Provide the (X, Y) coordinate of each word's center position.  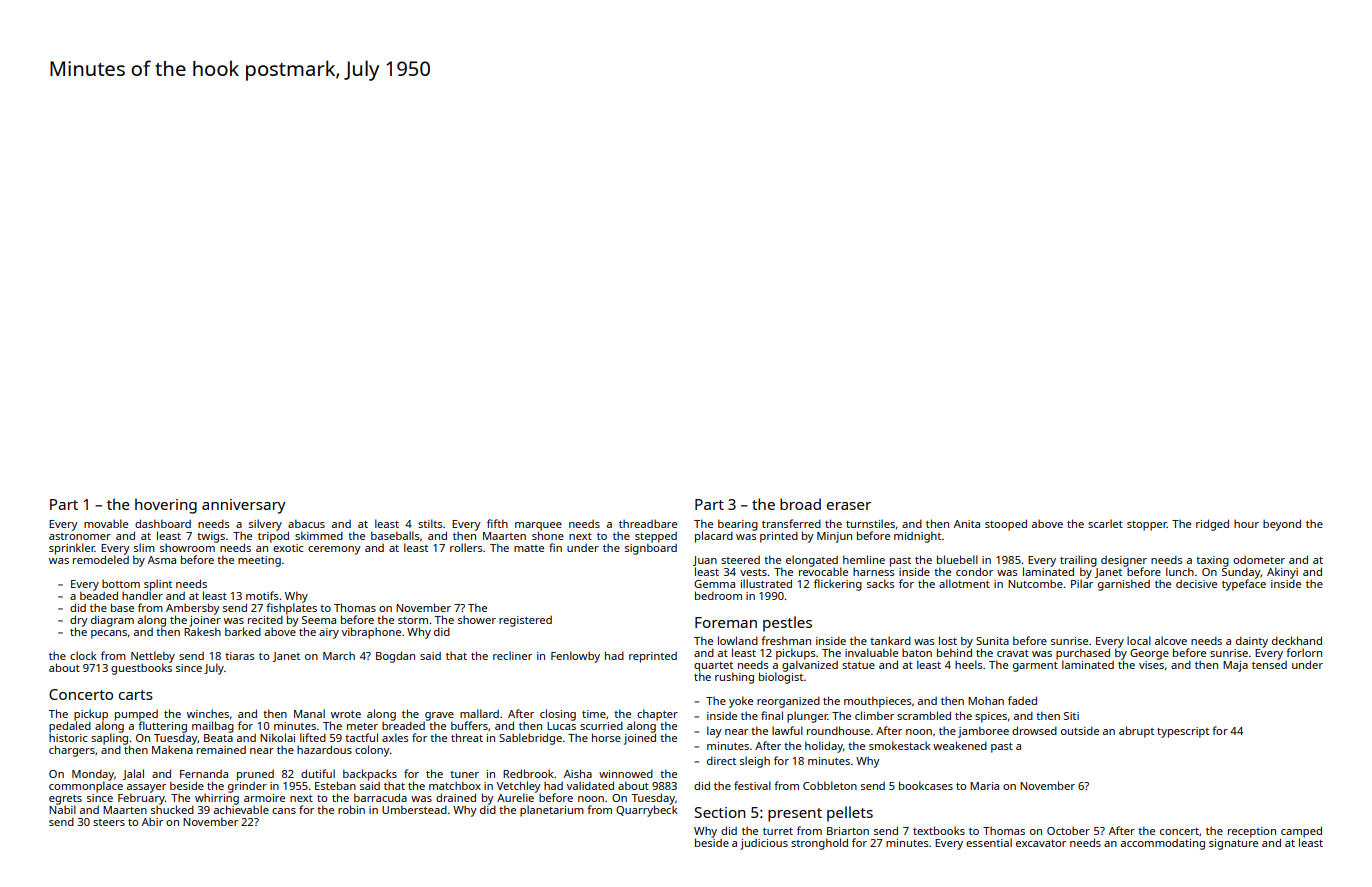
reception (1252, 832)
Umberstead (414, 809)
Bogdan (395, 657)
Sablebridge (530, 739)
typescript (1183, 732)
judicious (764, 844)
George (1149, 654)
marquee (538, 526)
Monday (93, 775)
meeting (259, 561)
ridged (1212, 525)
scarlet (1105, 523)
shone (548, 535)
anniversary (244, 506)
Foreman (726, 622)
